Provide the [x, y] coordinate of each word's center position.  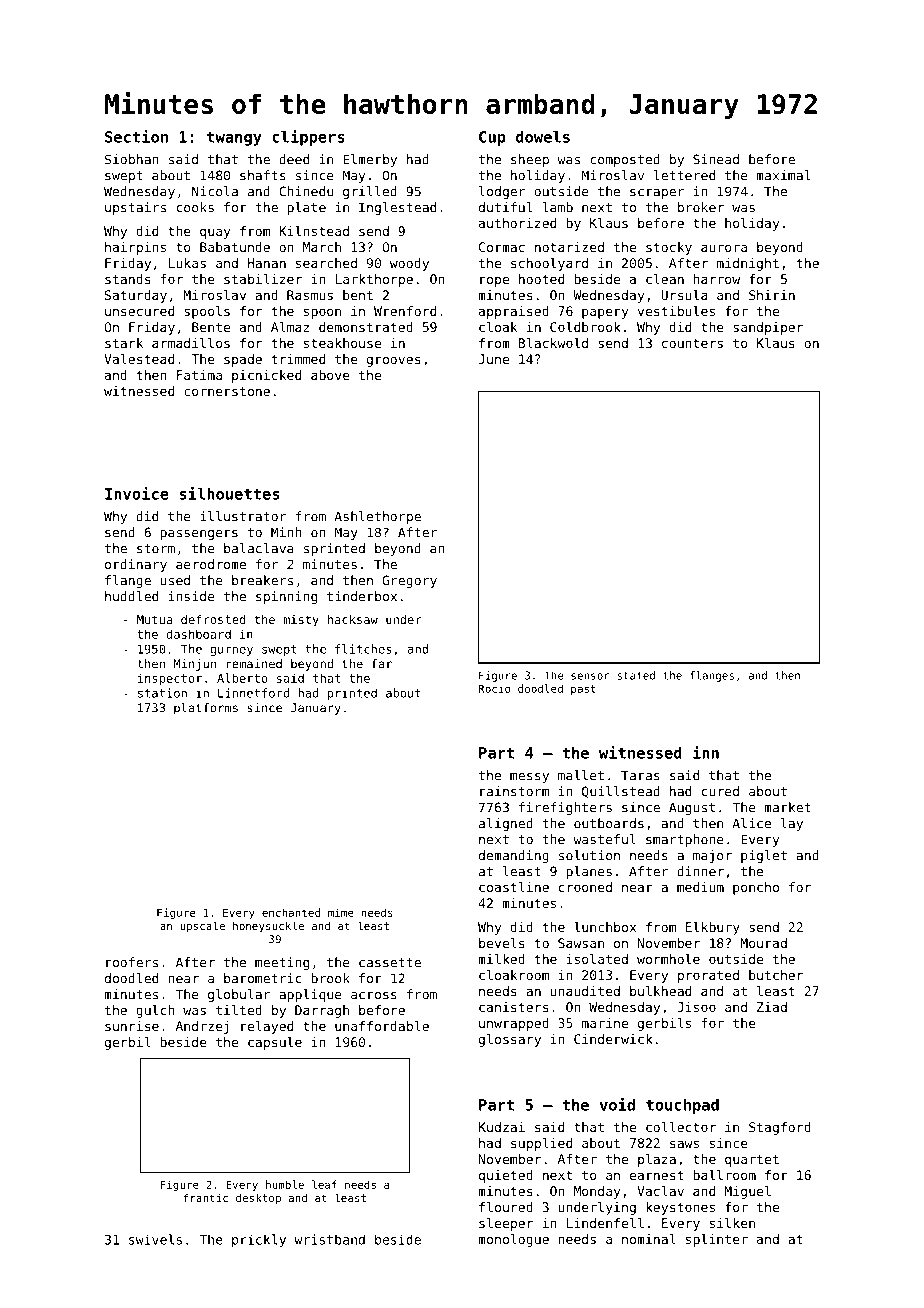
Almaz [290, 327]
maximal [783, 175]
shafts [263, 175]
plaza [657, 1160]
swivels [155, 1239]
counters [692, 343]
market [787, 807]
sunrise [132, 1026]
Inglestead [397, 208]
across [374, 996]
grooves [394, 361]
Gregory [409, 581]
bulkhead [660, 991]
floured [506, 1207]
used [175, 580]
